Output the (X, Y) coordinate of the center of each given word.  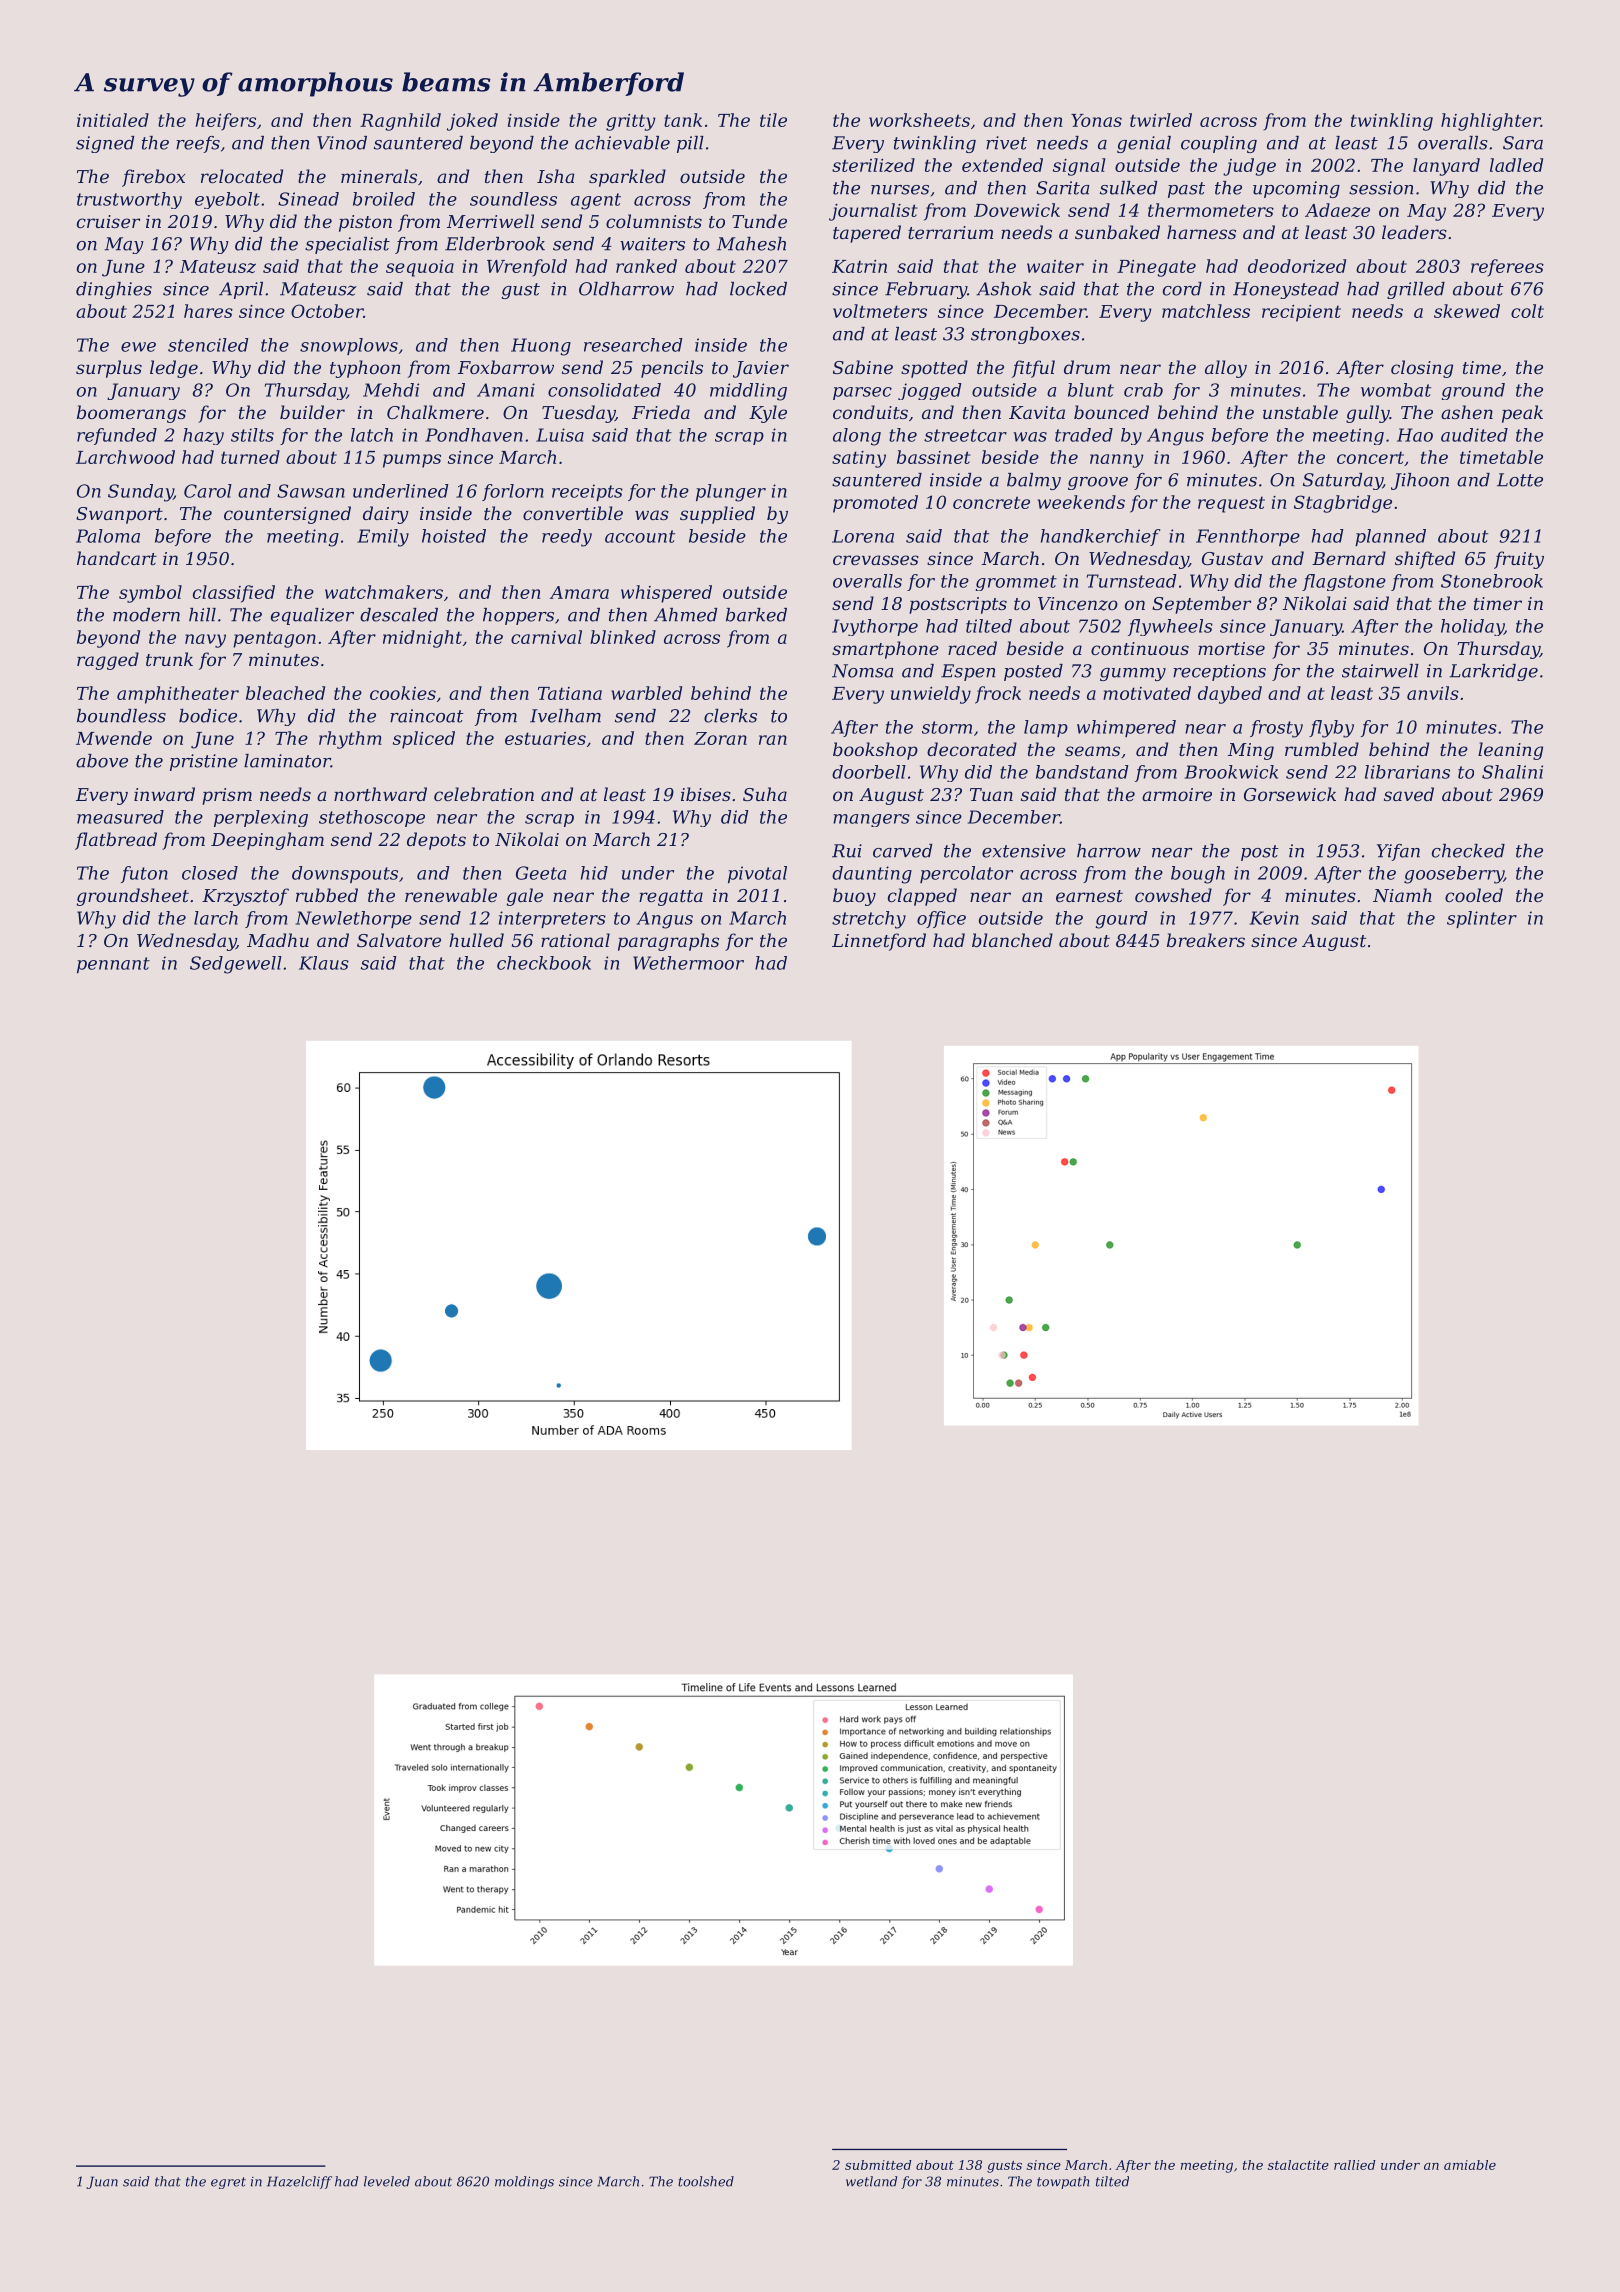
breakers (1206, 940)
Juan (102, 2182)
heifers (226, 122)
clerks (730, 716)
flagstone (1344, 582)
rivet (1006, 143)
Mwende (114, 738)
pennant (113, 965)
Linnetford (879, 942)
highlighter (1491, 122)
